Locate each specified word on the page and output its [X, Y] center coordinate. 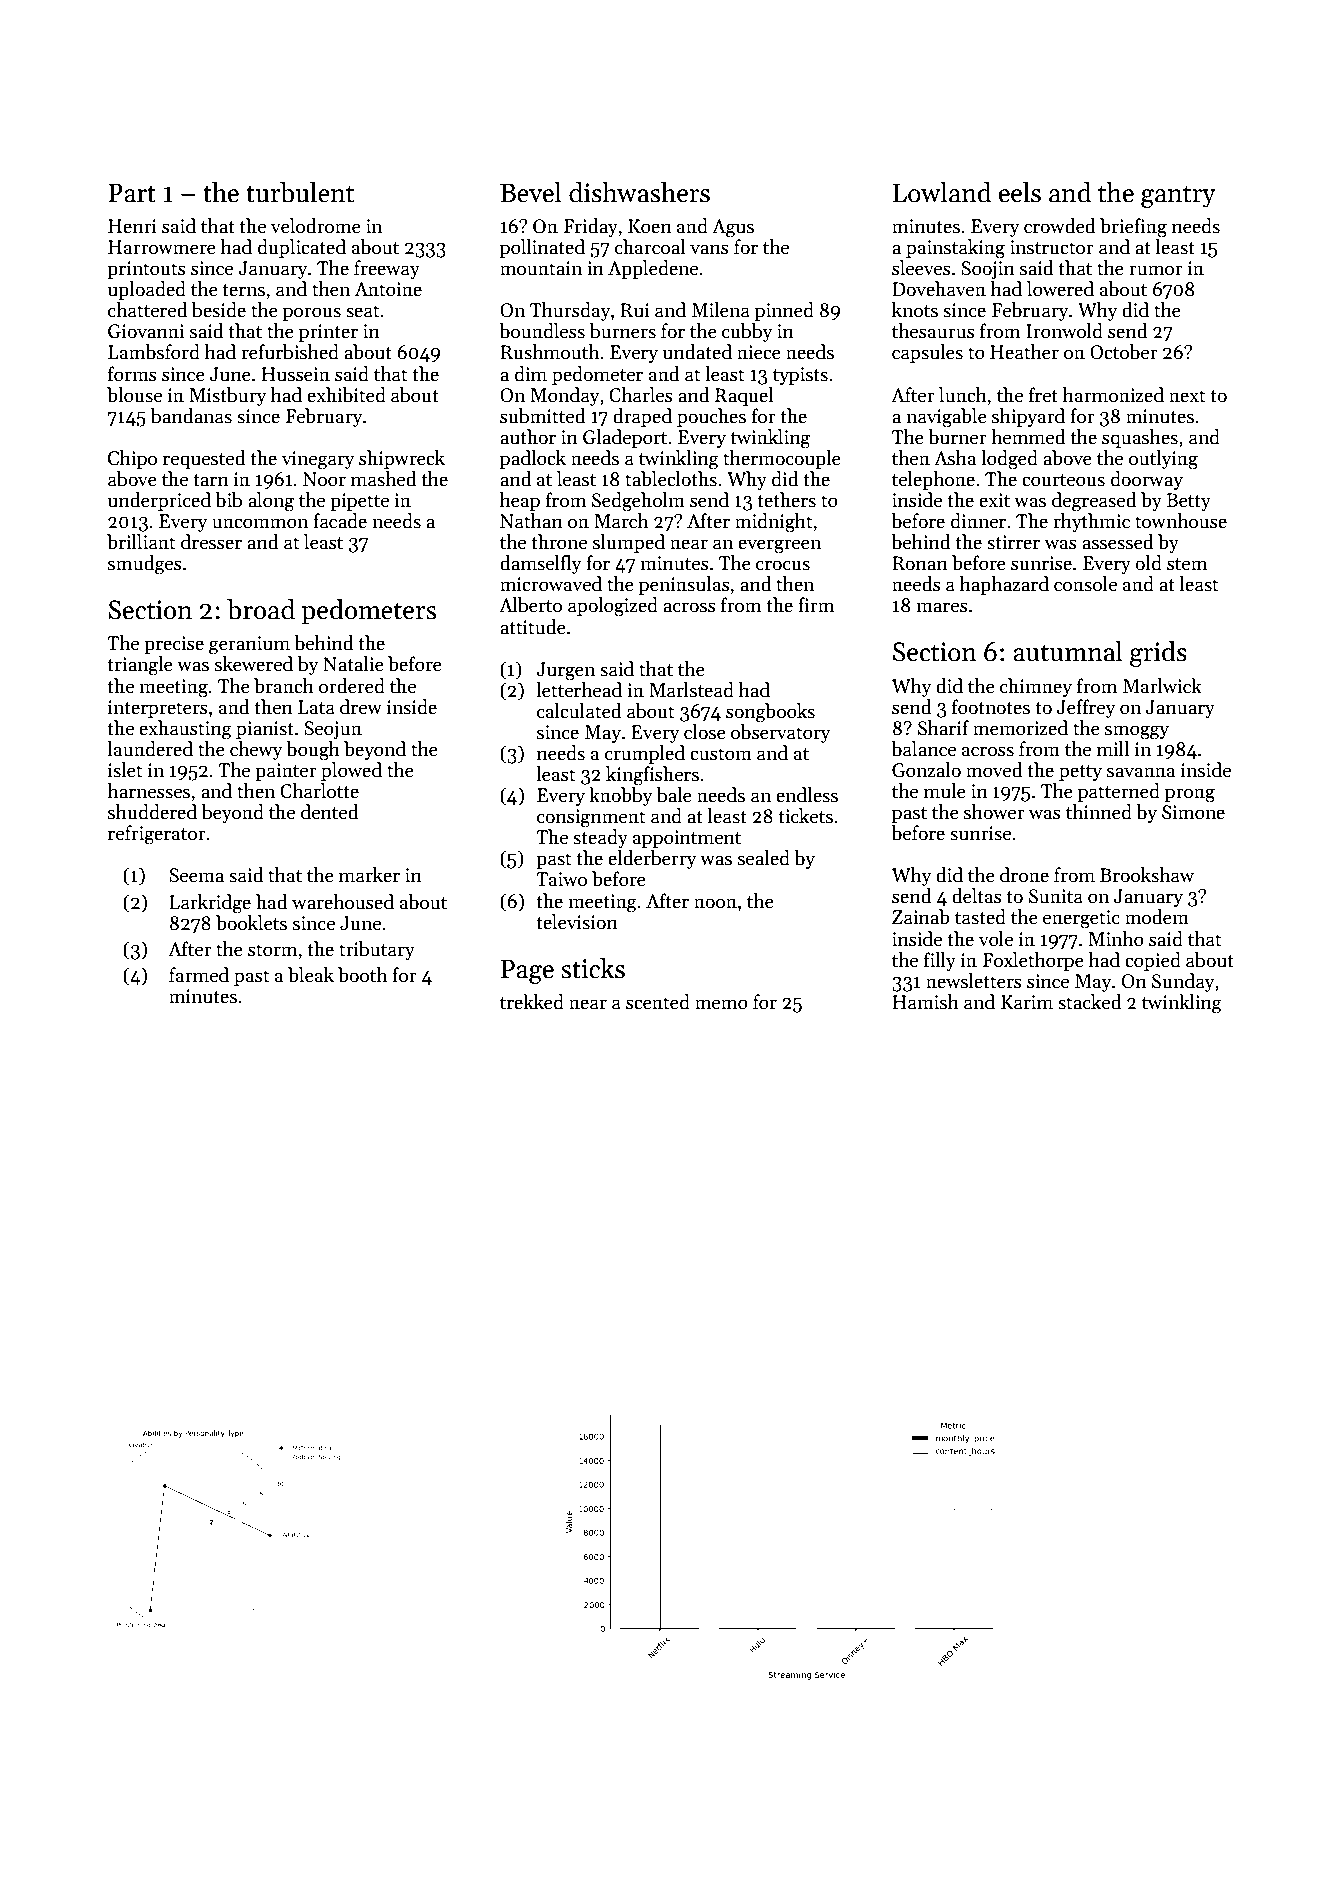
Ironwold [1064, 331]
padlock [533, 459]
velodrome [316, 226]
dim [531, 374]
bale [674, 795]
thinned [1099, 812]
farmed [199, 975]
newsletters [974, 981]
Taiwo [561, 879]
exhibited [346, 395]
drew [361, 707]
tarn [211, 480]
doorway [1147, 480]
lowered [1060, 289]
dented [329, 812]
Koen [650, 226]
